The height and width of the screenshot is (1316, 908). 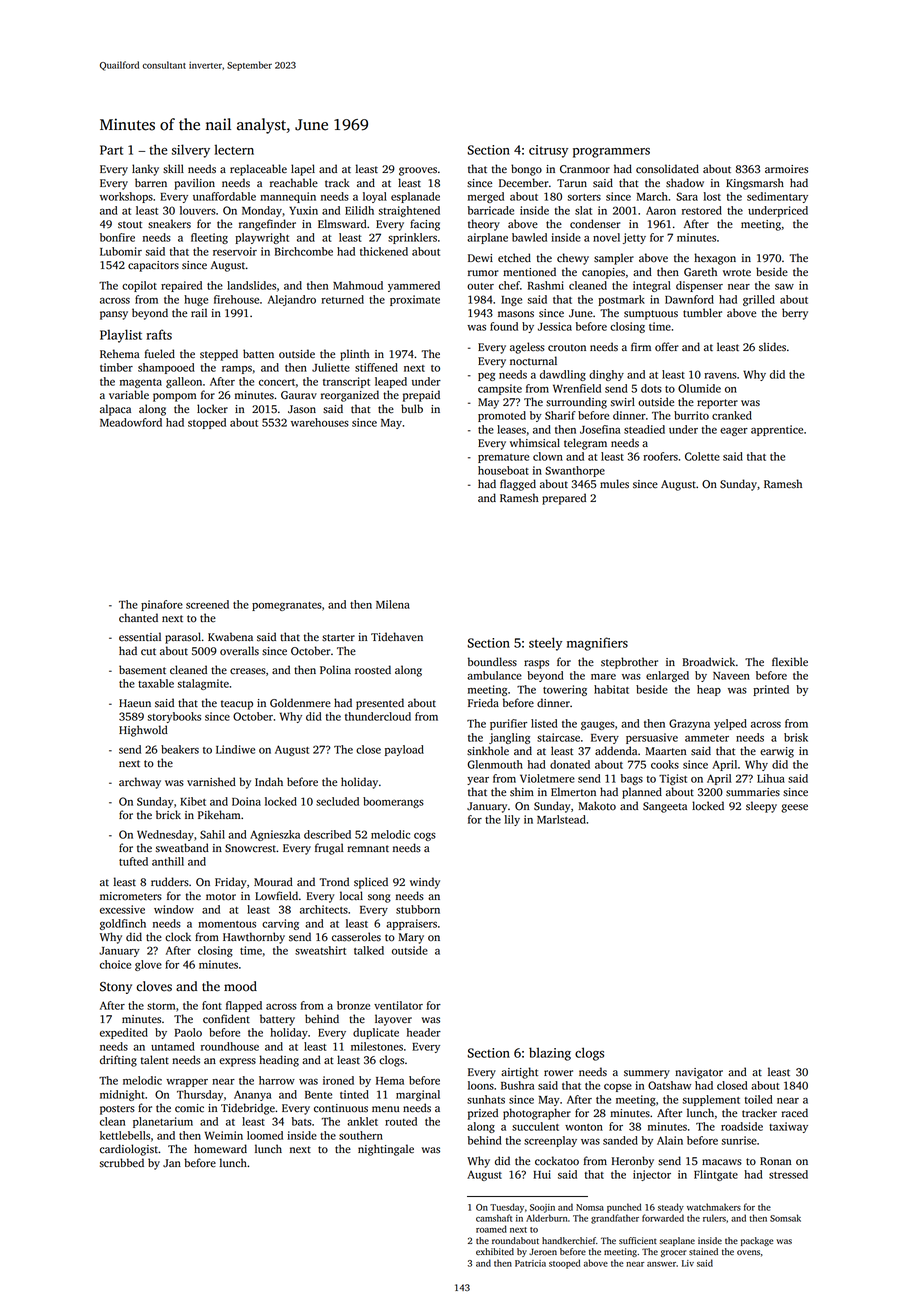 What do you see at coordinates (665, 807) in the screenshot?
I see `Sangeeta` at bounding box center [665, 807].
